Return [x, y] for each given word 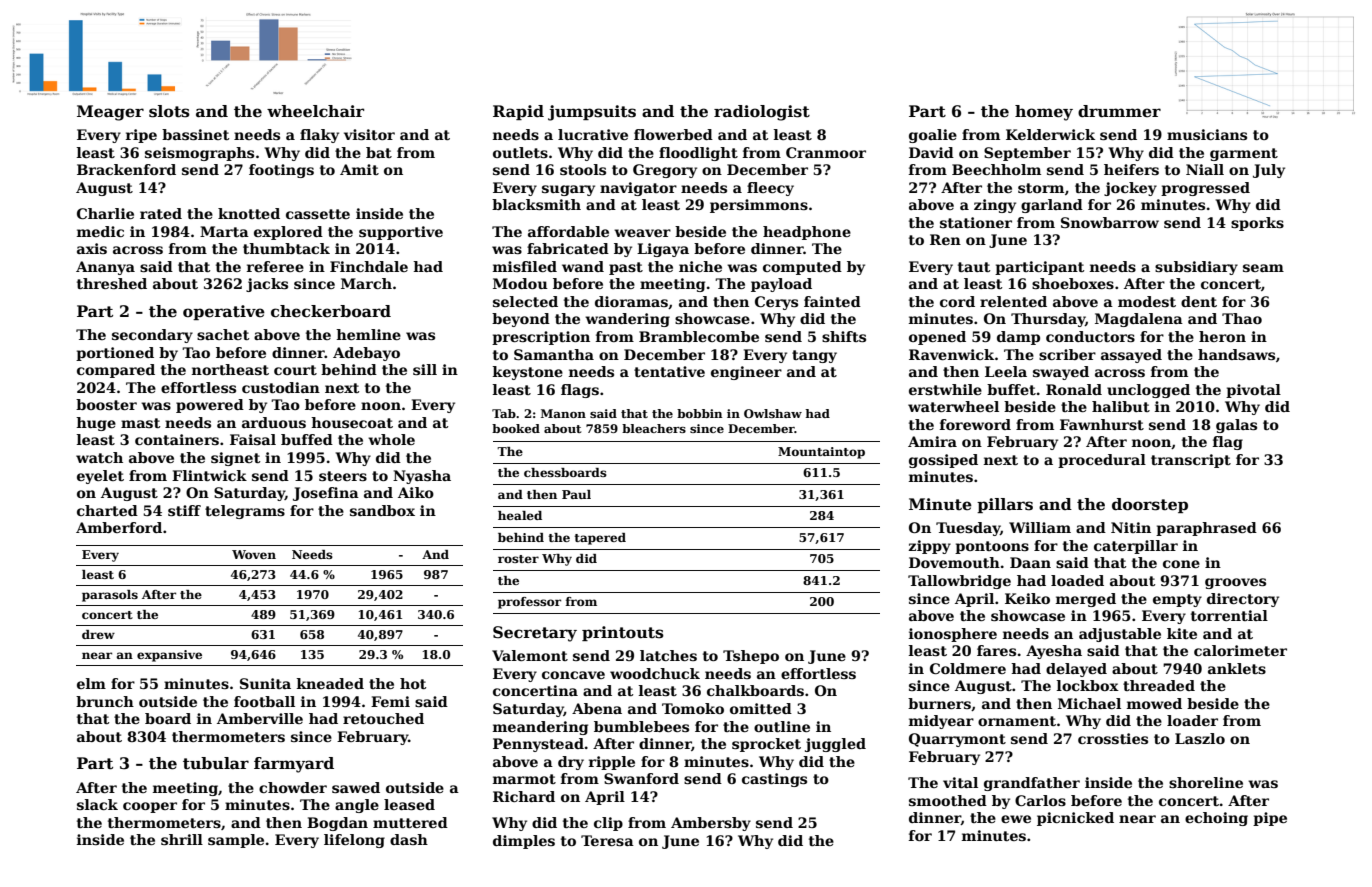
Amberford [119, 527]
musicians [1207, 134]
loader [1192, 720]
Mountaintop [821, 453]
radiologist [762, 113]
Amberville [260, 718]
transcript [1191, 461]
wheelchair [315, 111]
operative [224, 312]
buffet [1011, 389]
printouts [623, 633]
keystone [528, 373]
